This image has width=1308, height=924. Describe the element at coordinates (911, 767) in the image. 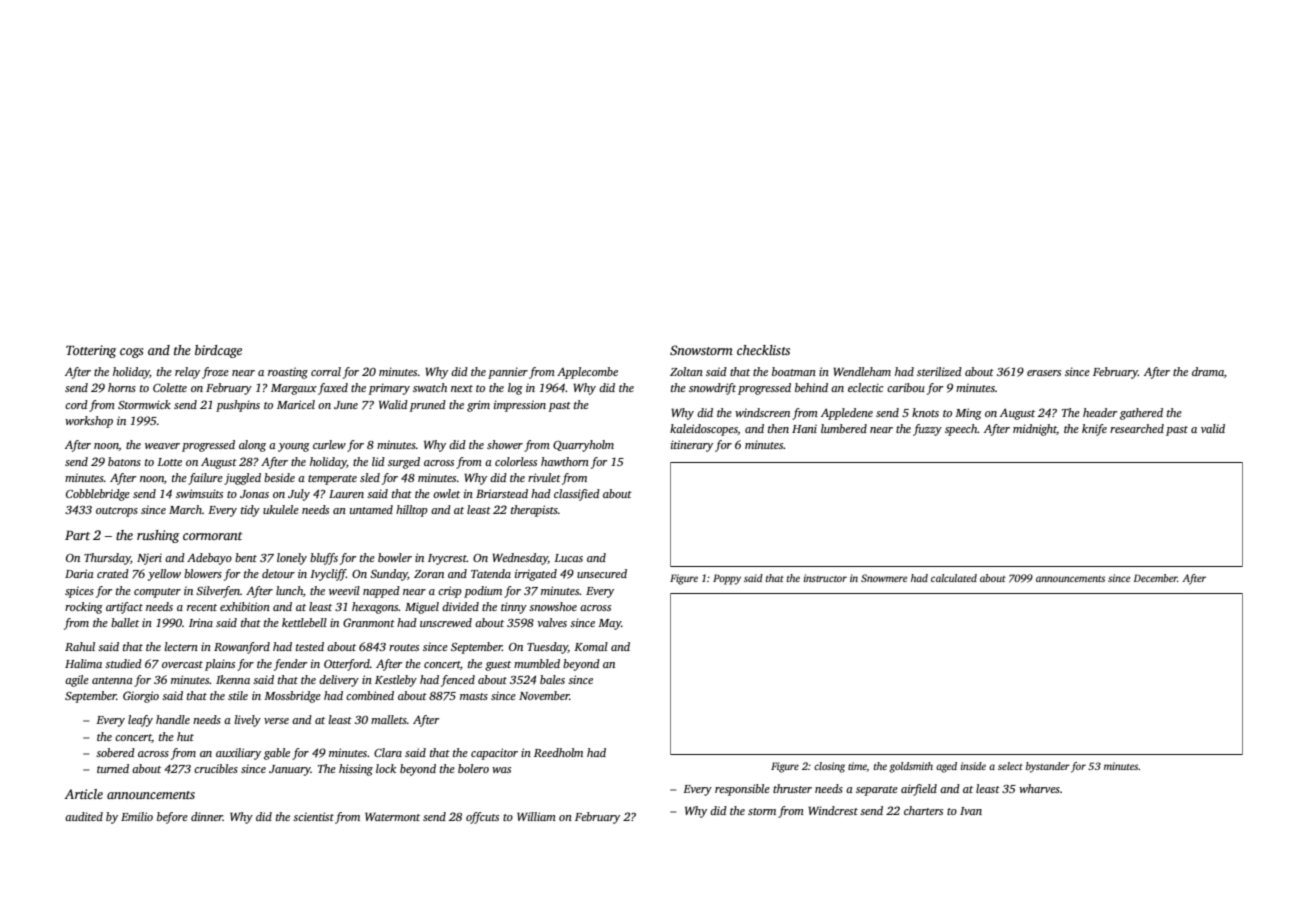

I see `goldsmith` at that location.
